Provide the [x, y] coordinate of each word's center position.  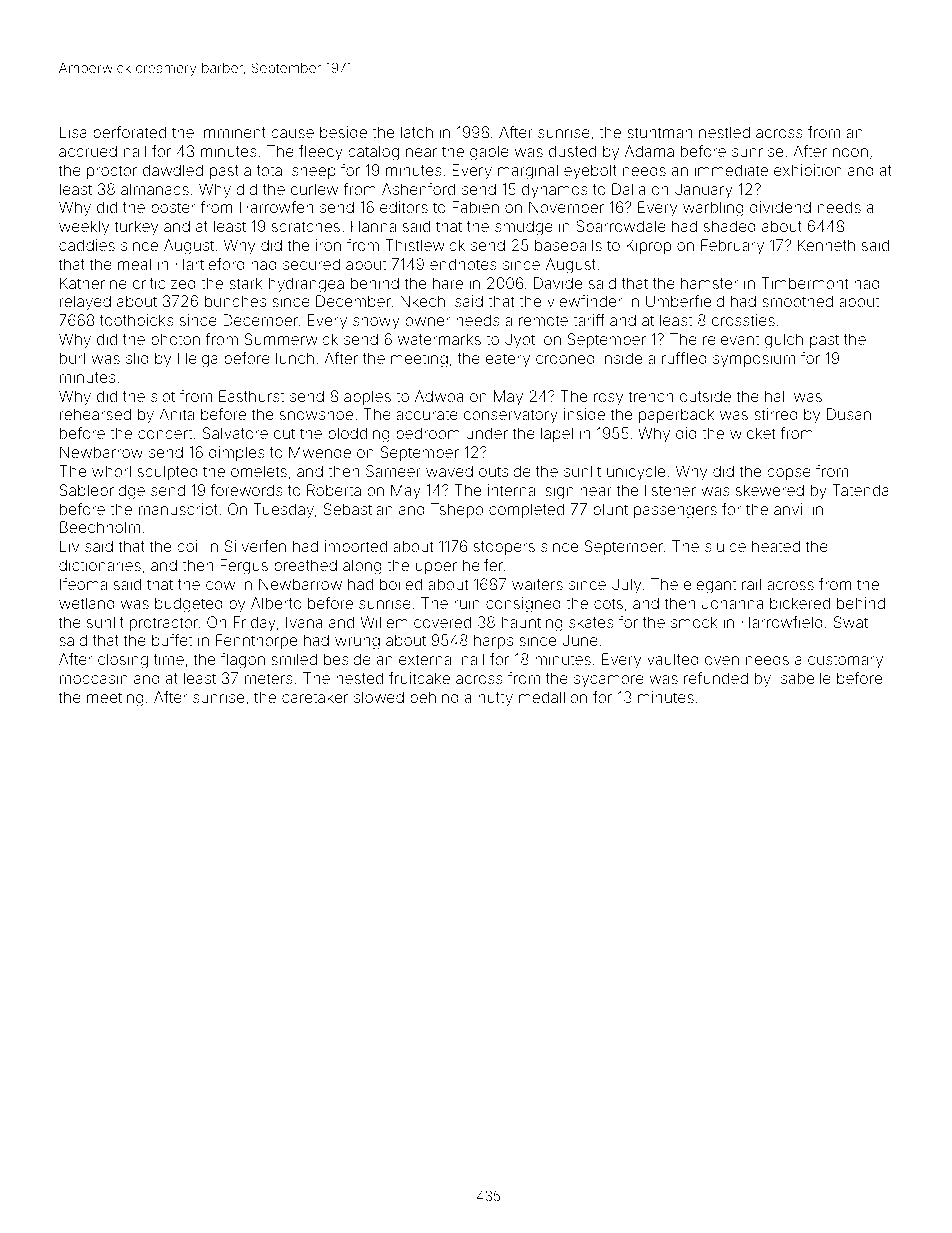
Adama [649, 151]
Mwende [320, 452]
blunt [610, 509]
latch [417, 132]
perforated [129, 133]
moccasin [94, 678]
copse [789, 474]
